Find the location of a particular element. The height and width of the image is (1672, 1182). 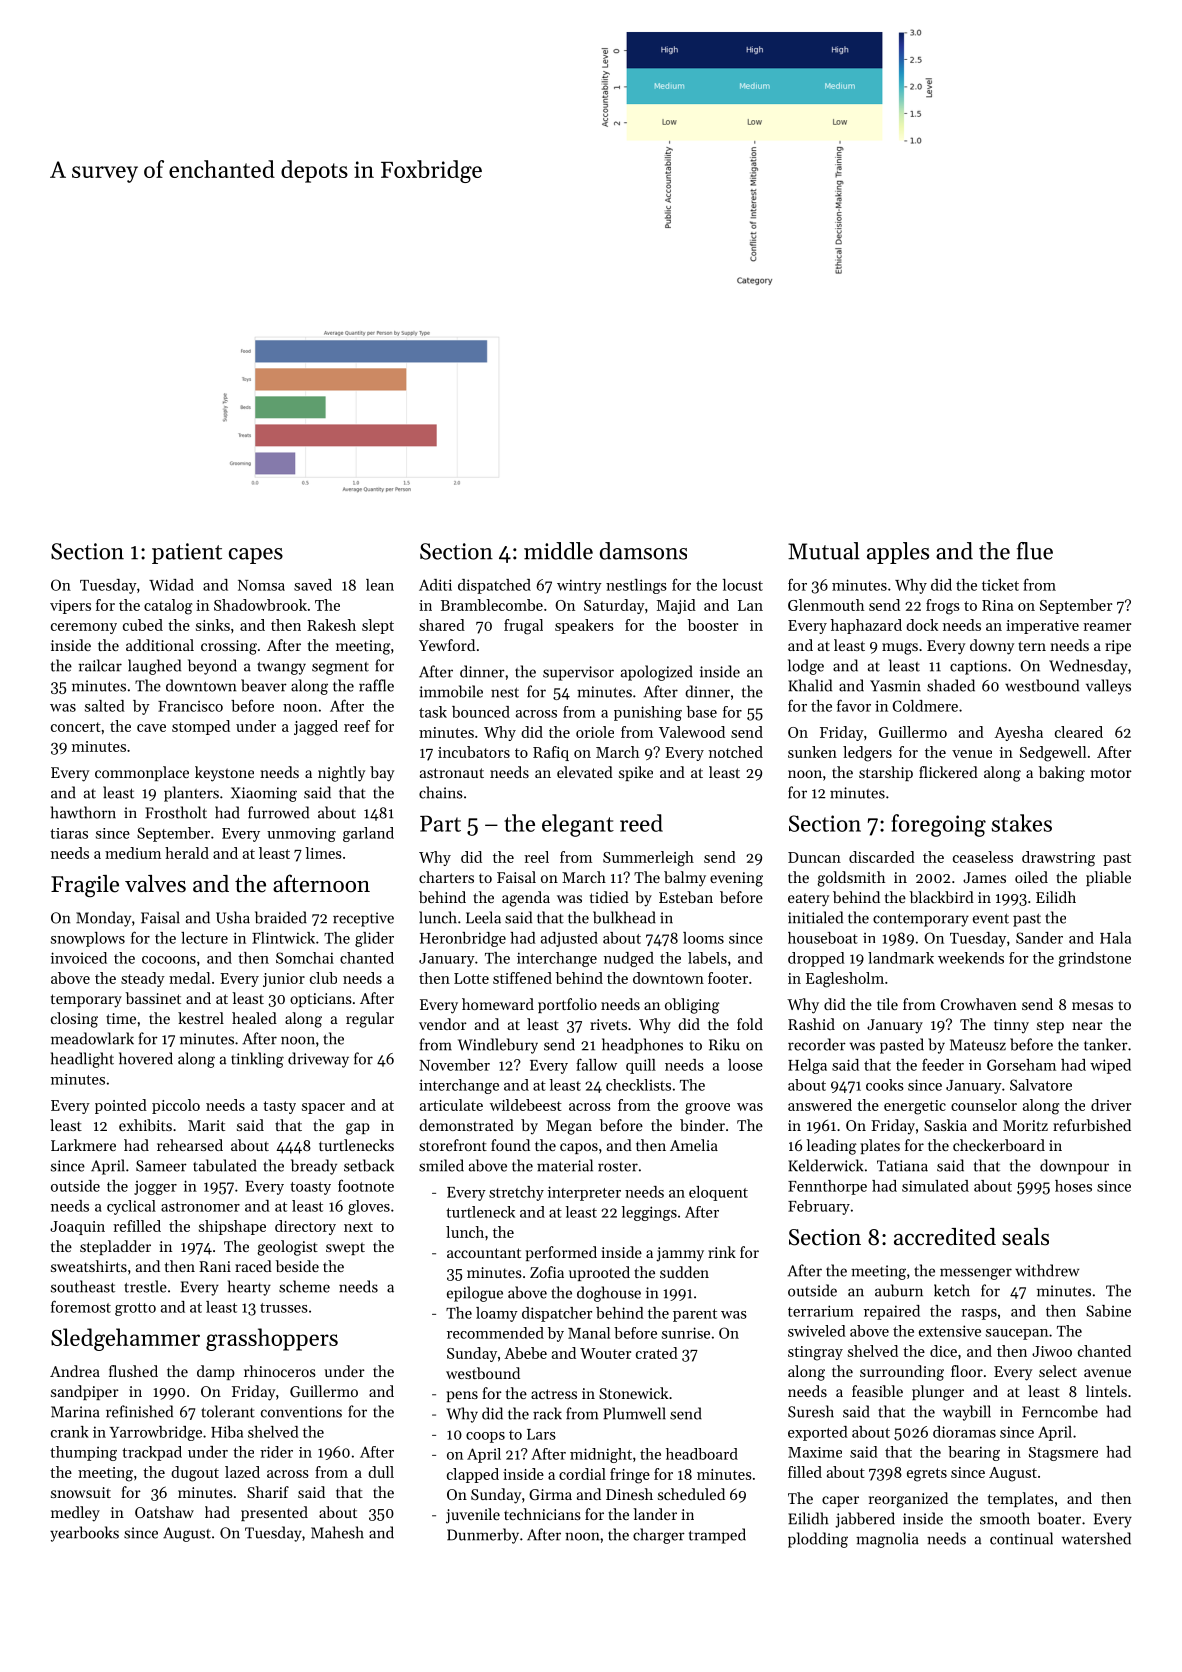

weekends is located at coordinates (971, 958).
